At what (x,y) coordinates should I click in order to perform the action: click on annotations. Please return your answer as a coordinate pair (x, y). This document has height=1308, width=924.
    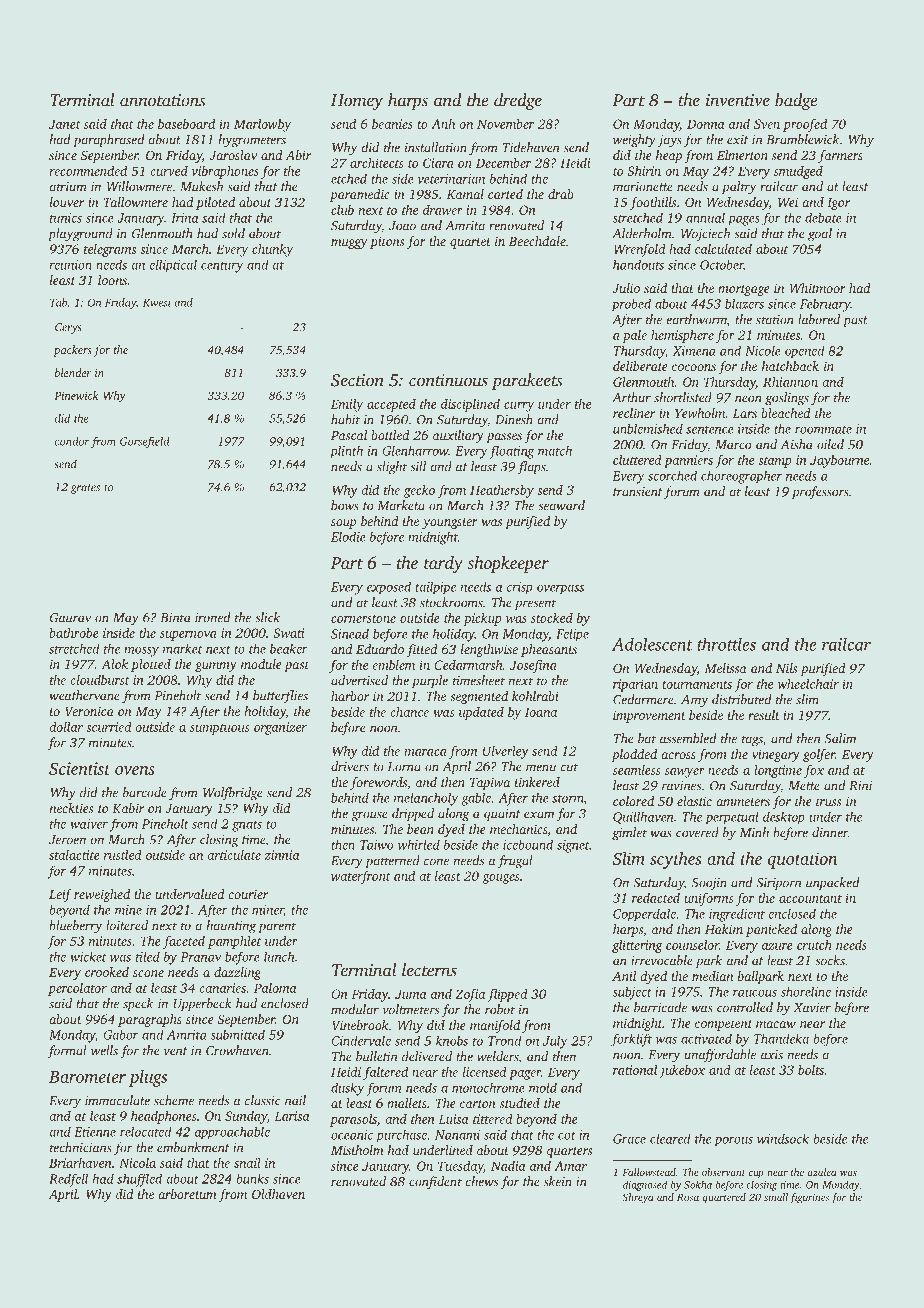
    Looking at the image, I should click on (163, 100).
